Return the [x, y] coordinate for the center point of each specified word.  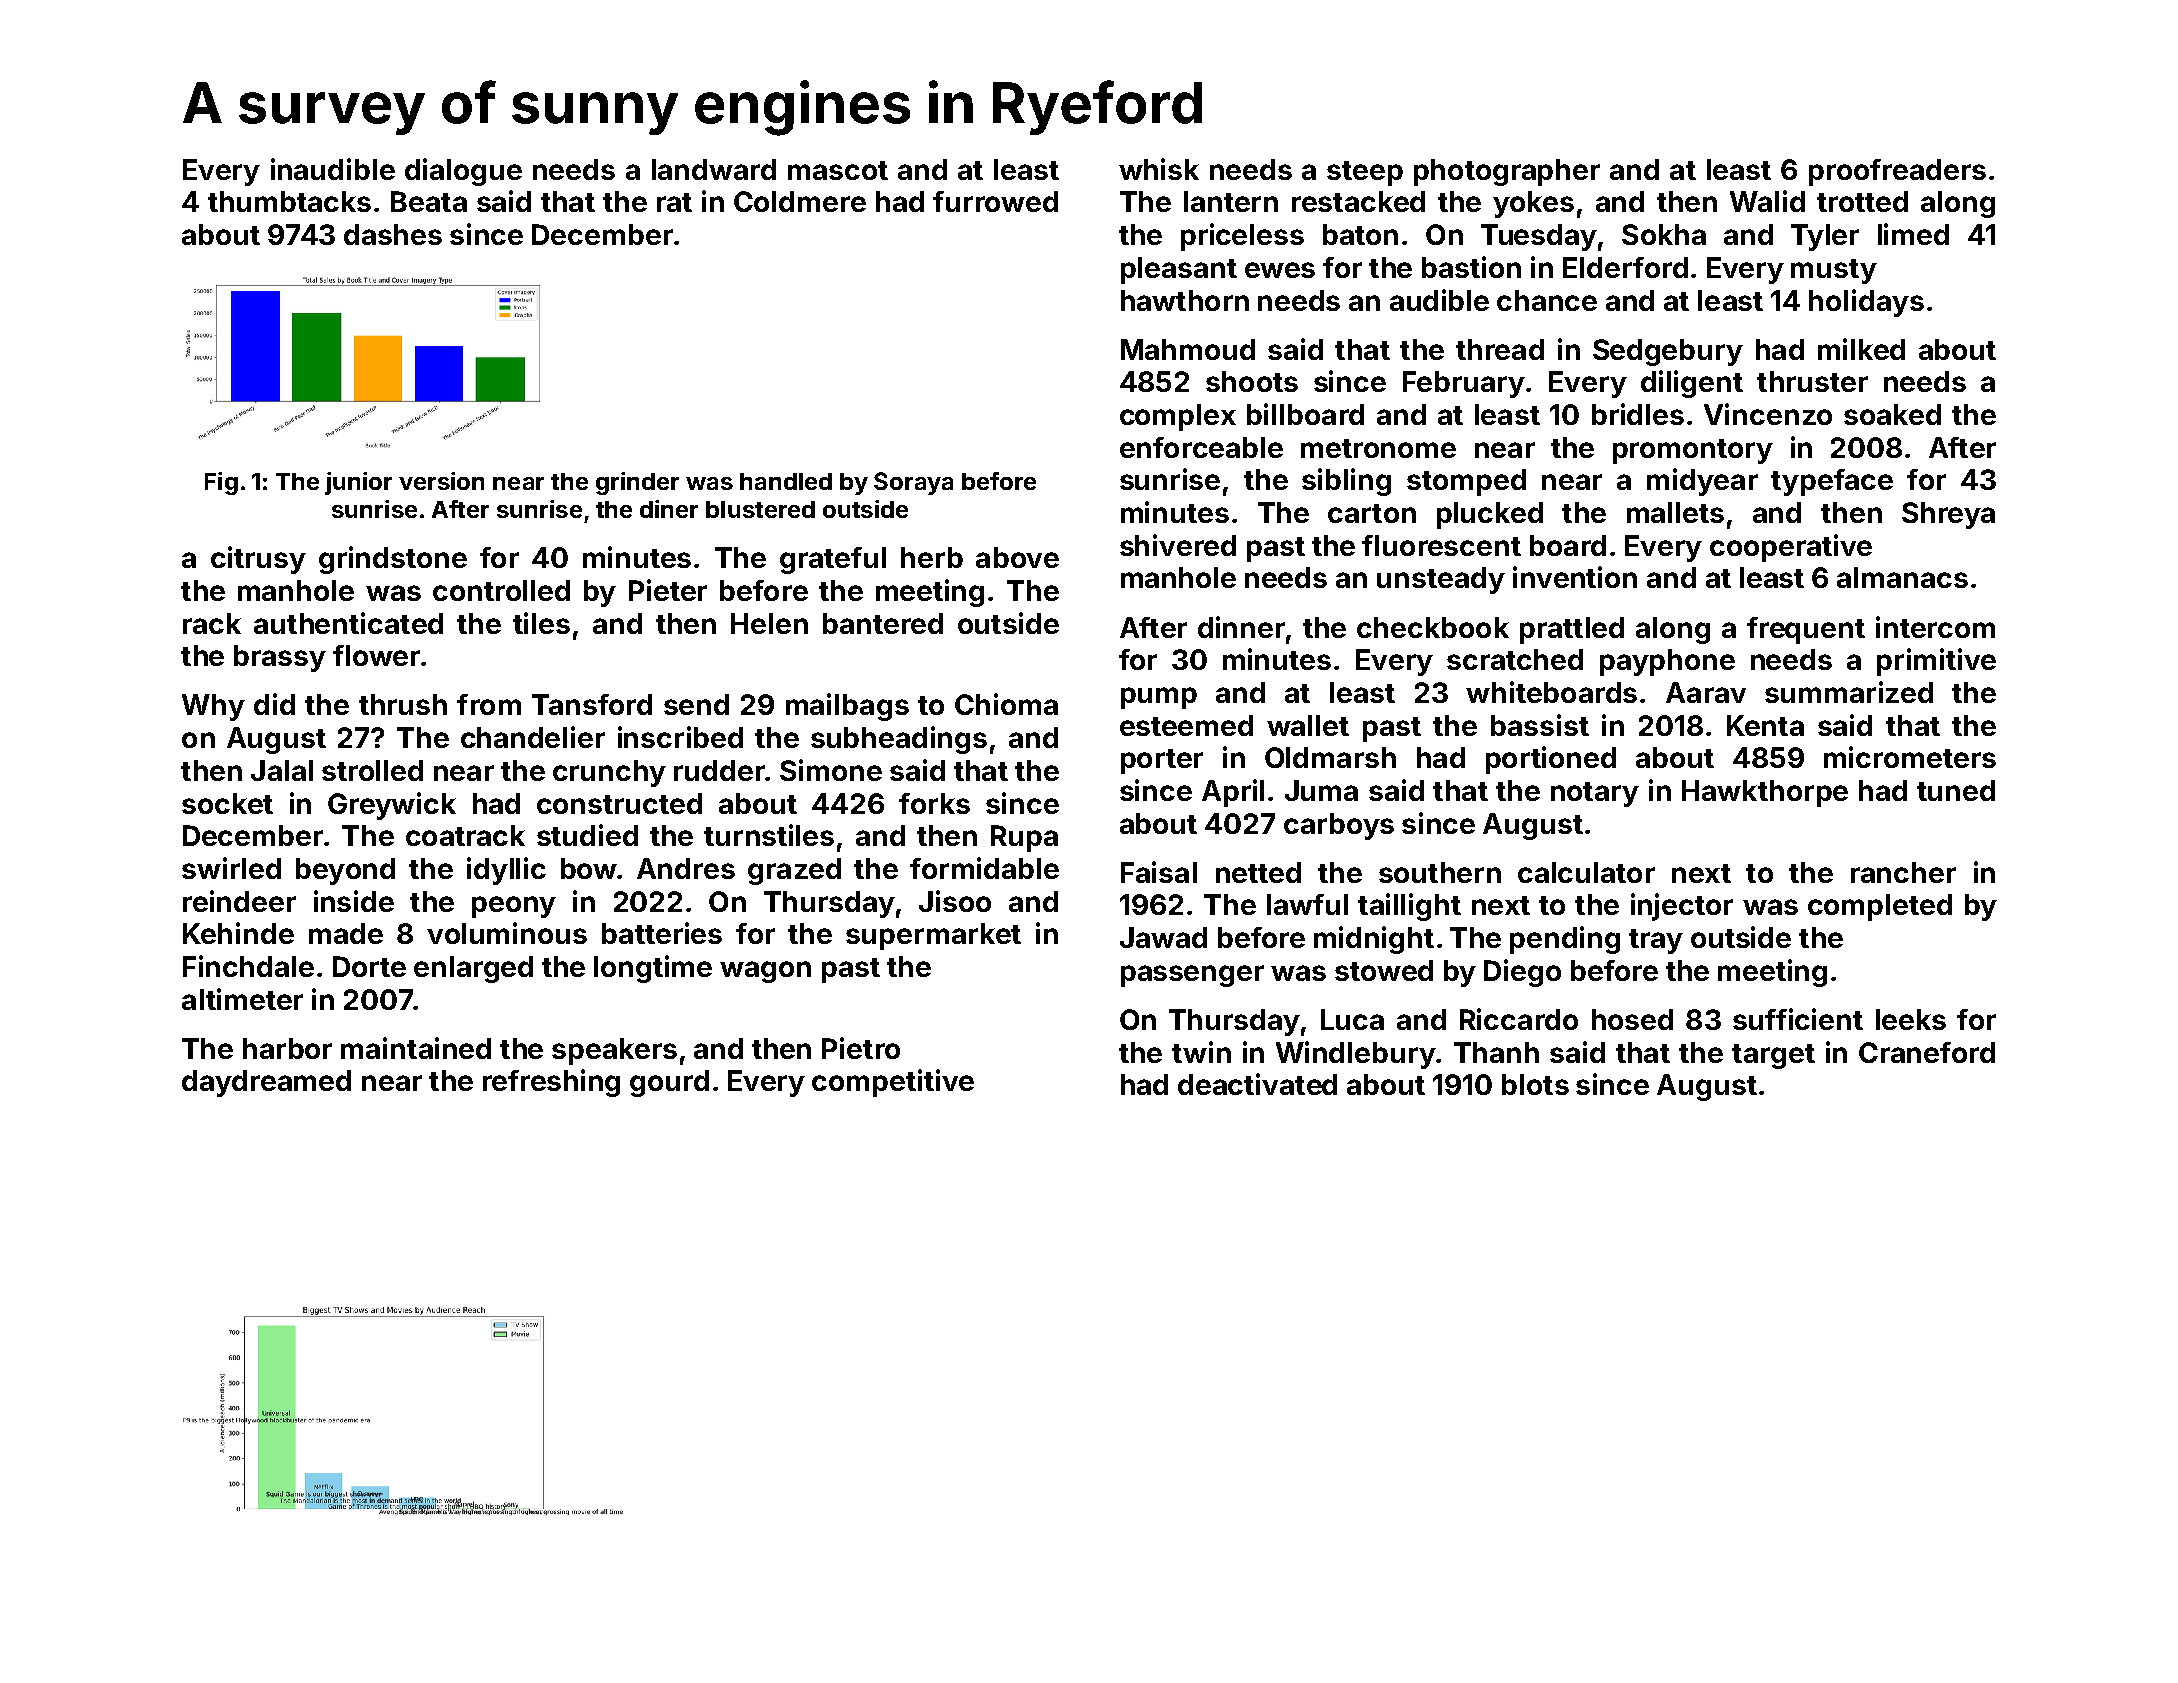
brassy [280, 658]
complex [1178, 417]
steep [1365, 173]
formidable [984, 868]
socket [227, 803]
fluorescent [1441, 545]
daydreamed [266, 1083]
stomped [1466, 482]
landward [714, 169]
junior [358, 483]
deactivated [1257, 1084]
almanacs [1902, 577]
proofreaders [1897, 172]
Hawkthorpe [1765, 793]
